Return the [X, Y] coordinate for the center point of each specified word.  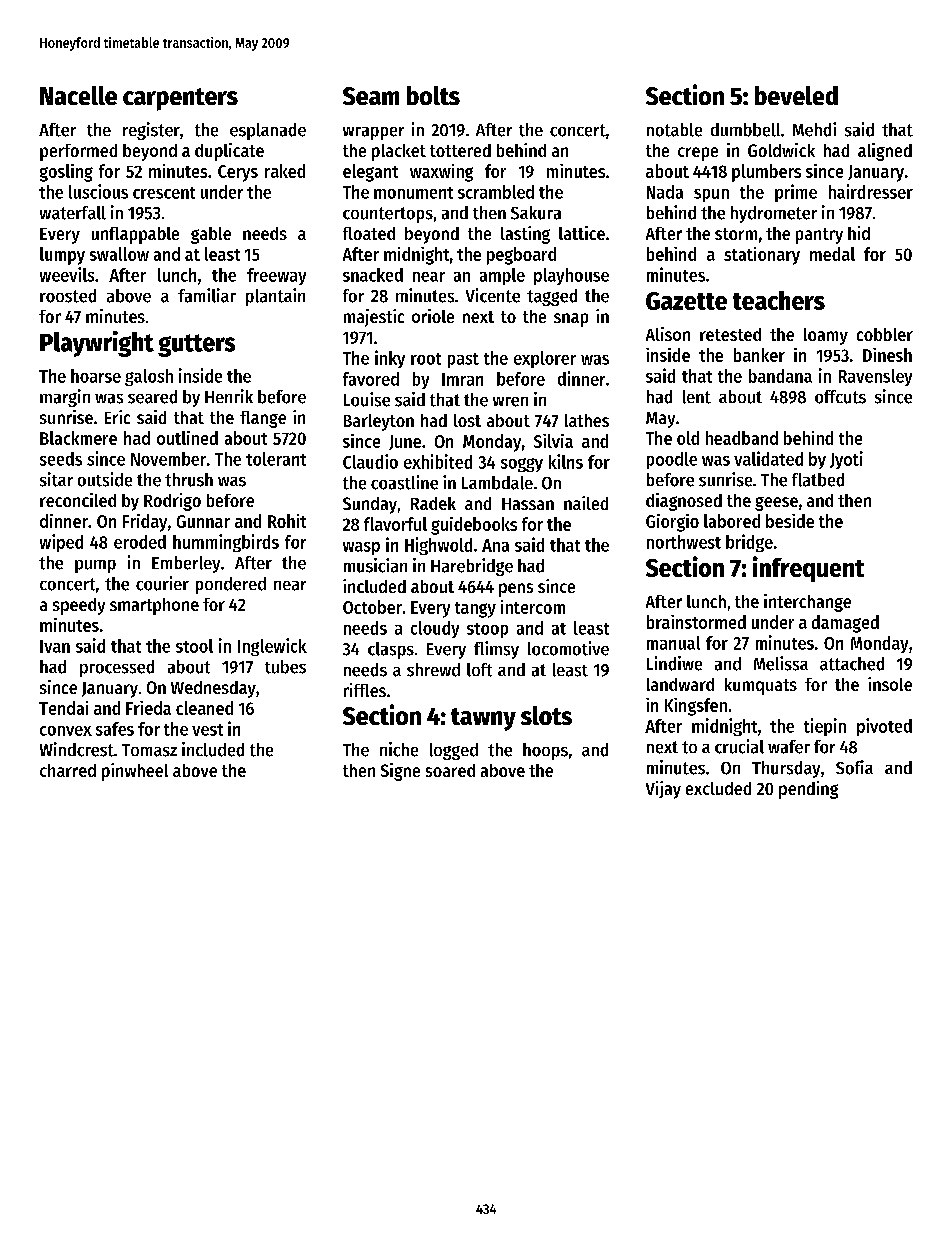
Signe [400, 772]
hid [859, 233]
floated [369, 233]
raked [285, 171]
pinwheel [135, 772]
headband [742, 438]
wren [510, 402]
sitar [56, 479]
